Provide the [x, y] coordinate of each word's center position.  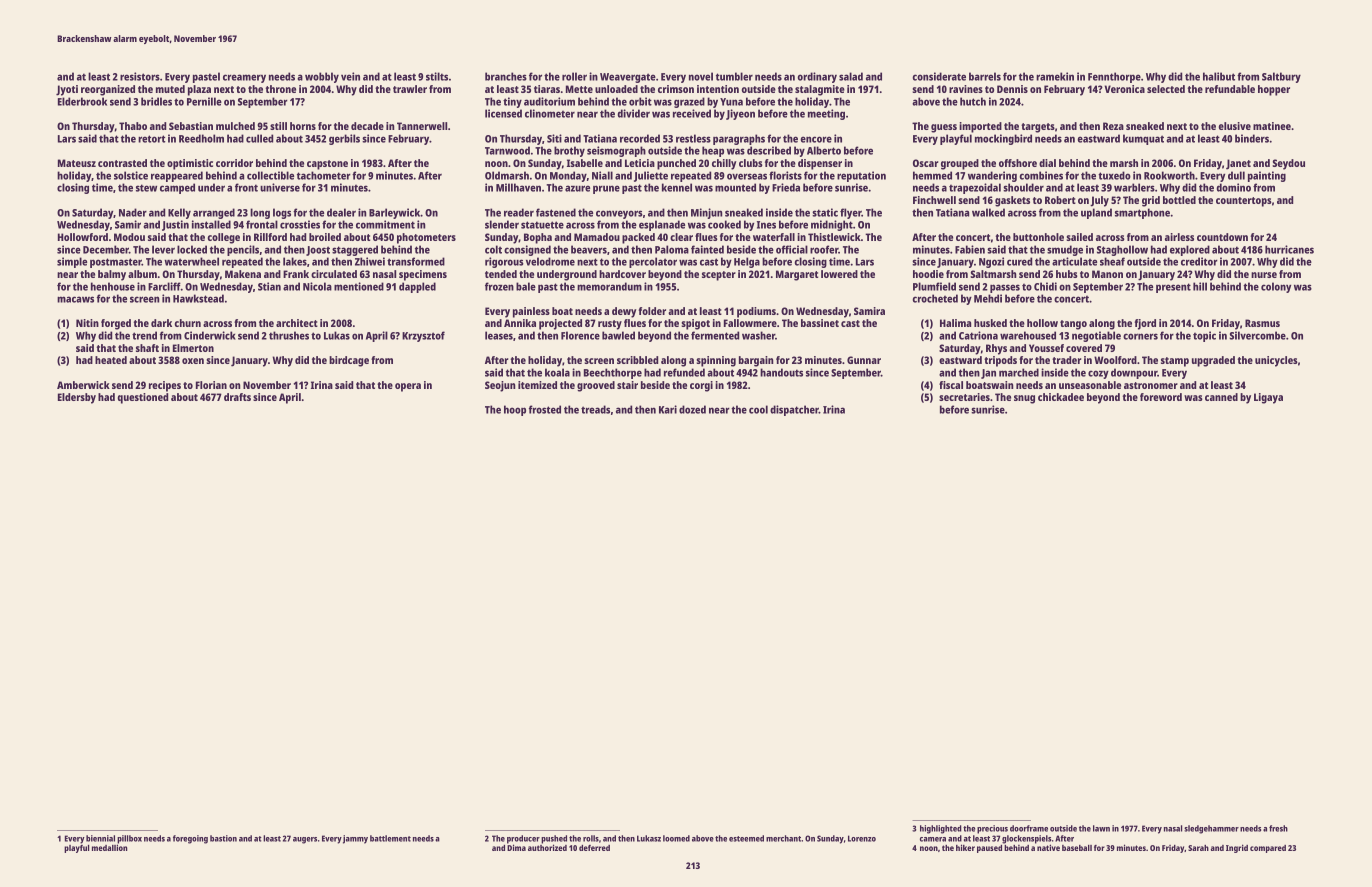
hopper [1274, 90]
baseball [1077, 848]
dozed [692, 409]
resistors [140, 76]
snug [1024, 399]
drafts [237, 397]
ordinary [817, 77]
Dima [516, 847]
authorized [547, 847]
